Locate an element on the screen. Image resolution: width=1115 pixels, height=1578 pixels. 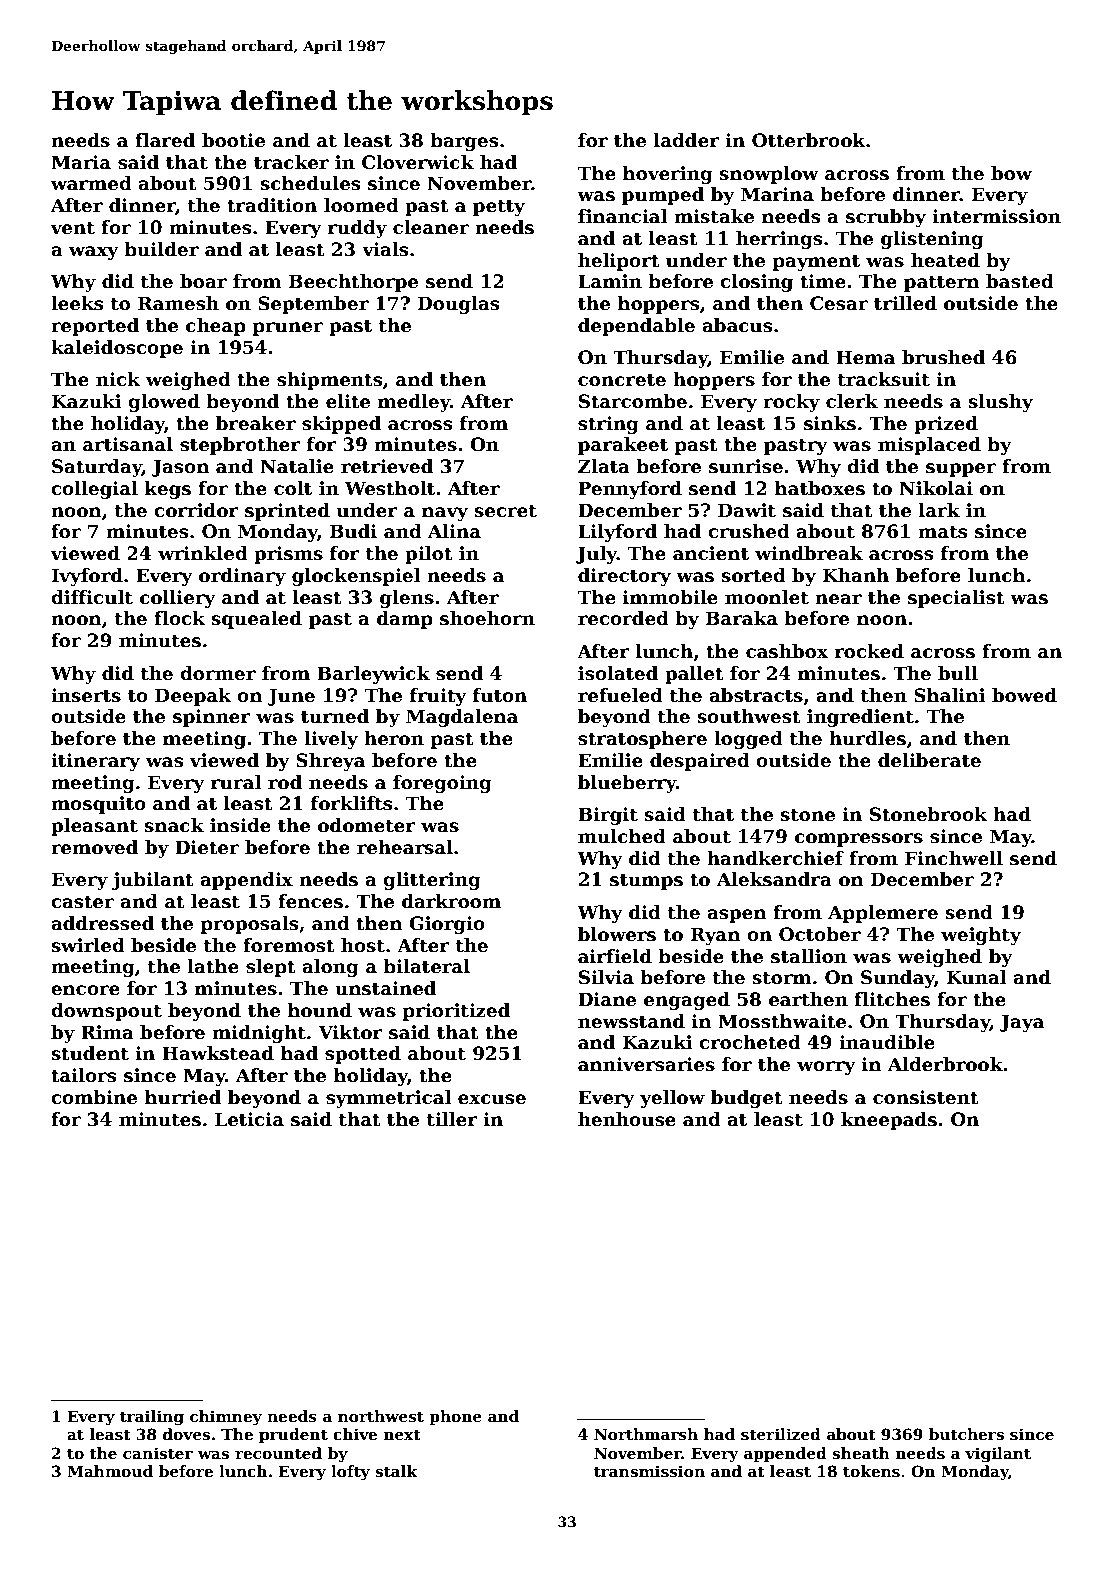
jubilant is located at coordinates (153, 881).
